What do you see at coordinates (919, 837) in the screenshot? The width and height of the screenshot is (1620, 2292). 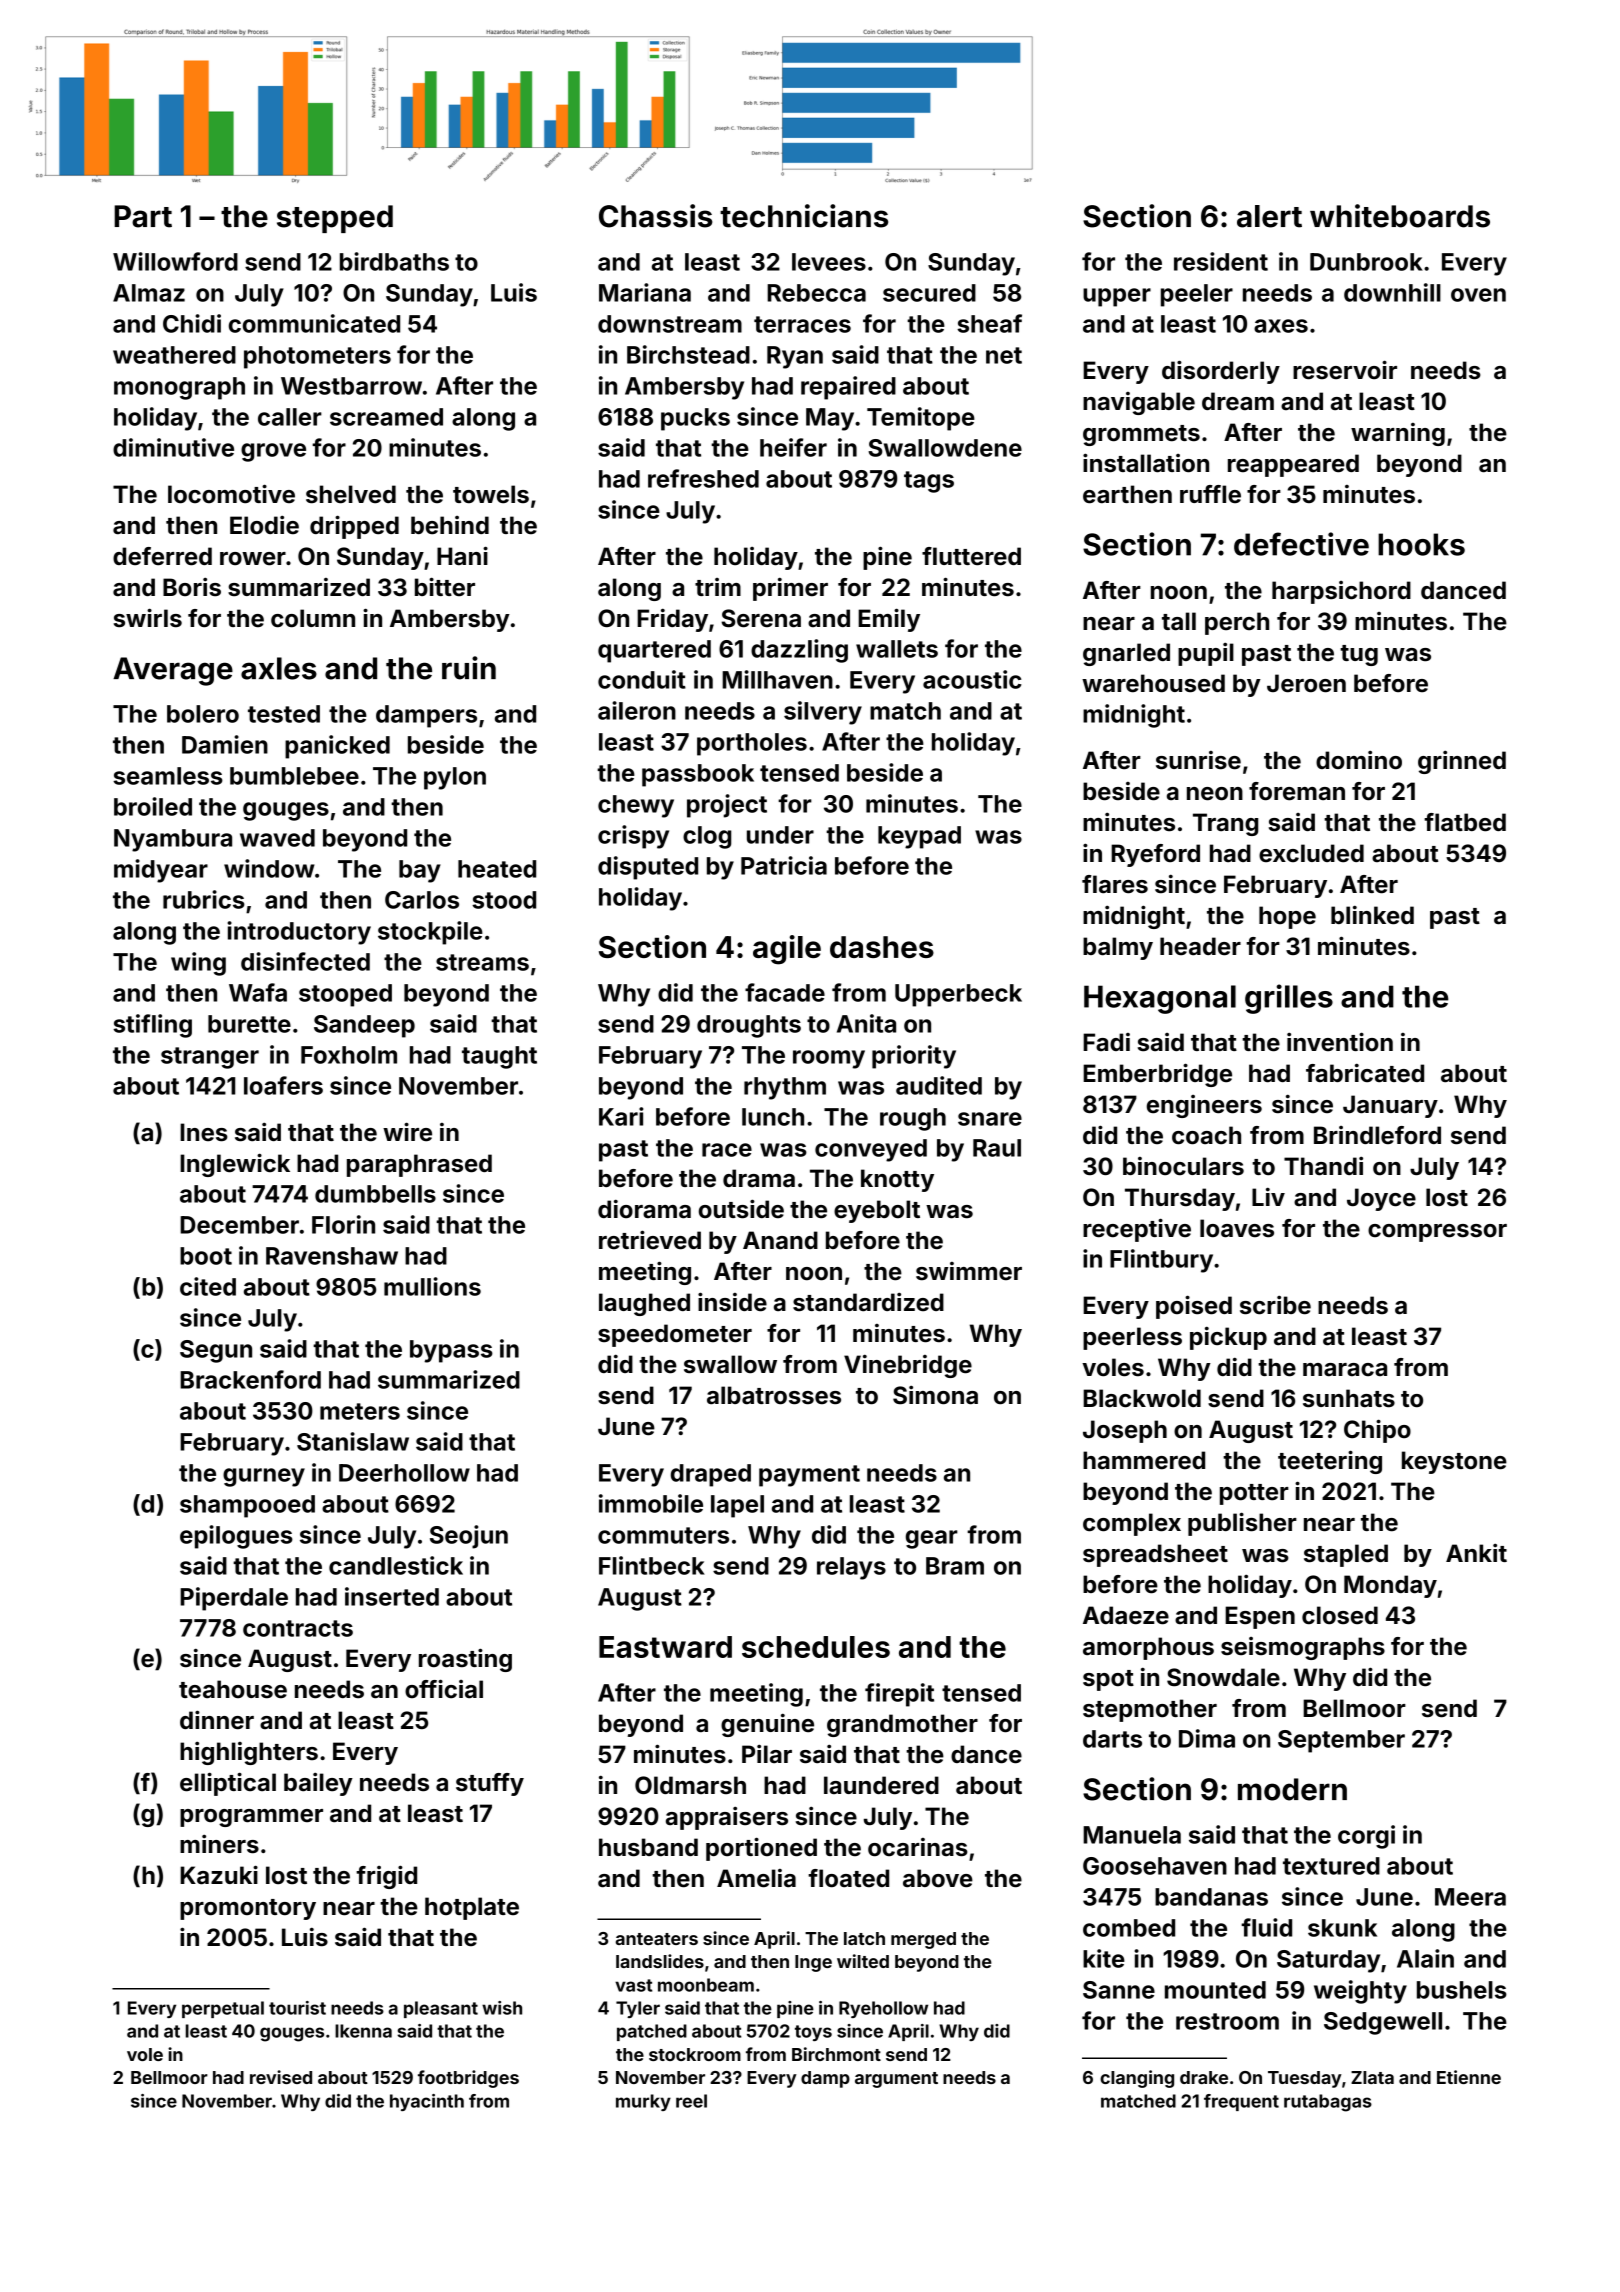 I see `keypad` at bounding box center [919, 837].
